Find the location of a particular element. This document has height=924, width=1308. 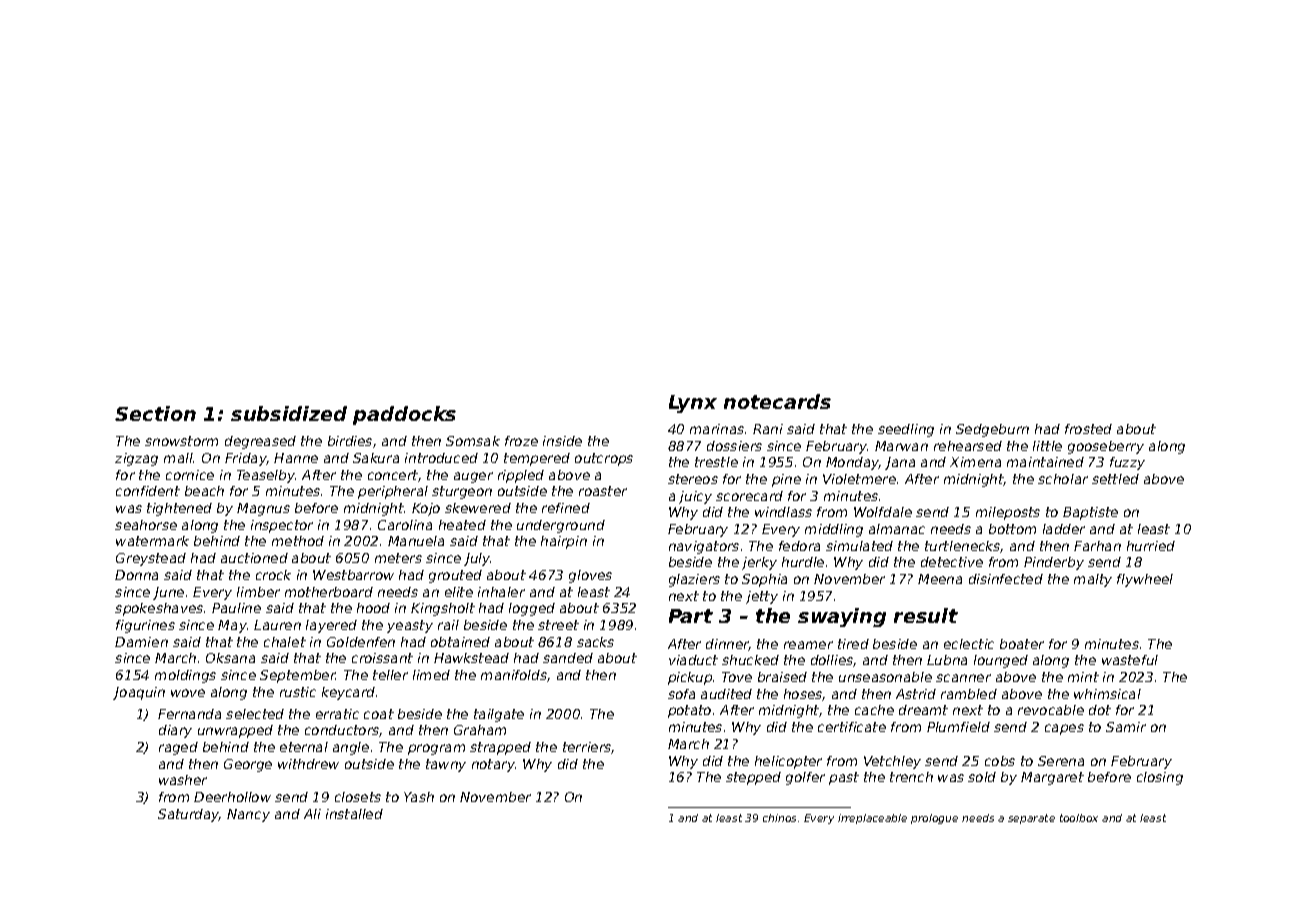

rambled is located at coordinates (969, 694).
